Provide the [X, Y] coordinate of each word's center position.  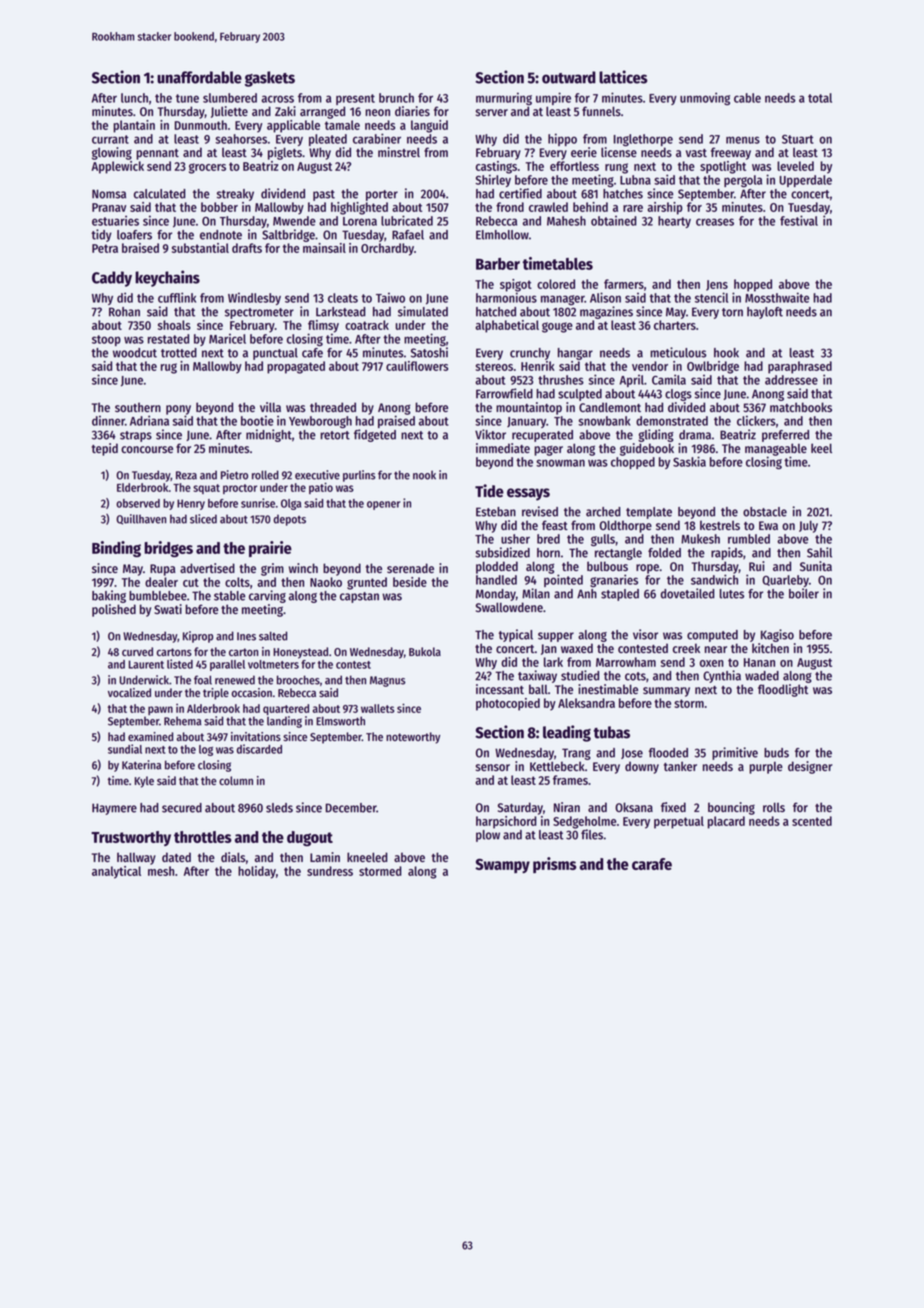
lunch [134, 98]
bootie [257, 420]
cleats [343, 298]
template [649, 513]
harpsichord [506, 822]
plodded [497, 567]
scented [812, 821]
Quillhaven [141, 519]
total [820, 98]
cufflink [177, 297]
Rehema [183, 721]
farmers [624, 284]
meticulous [678, 352]
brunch [396, 98]
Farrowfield [504, 393]
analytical [116, 872]
